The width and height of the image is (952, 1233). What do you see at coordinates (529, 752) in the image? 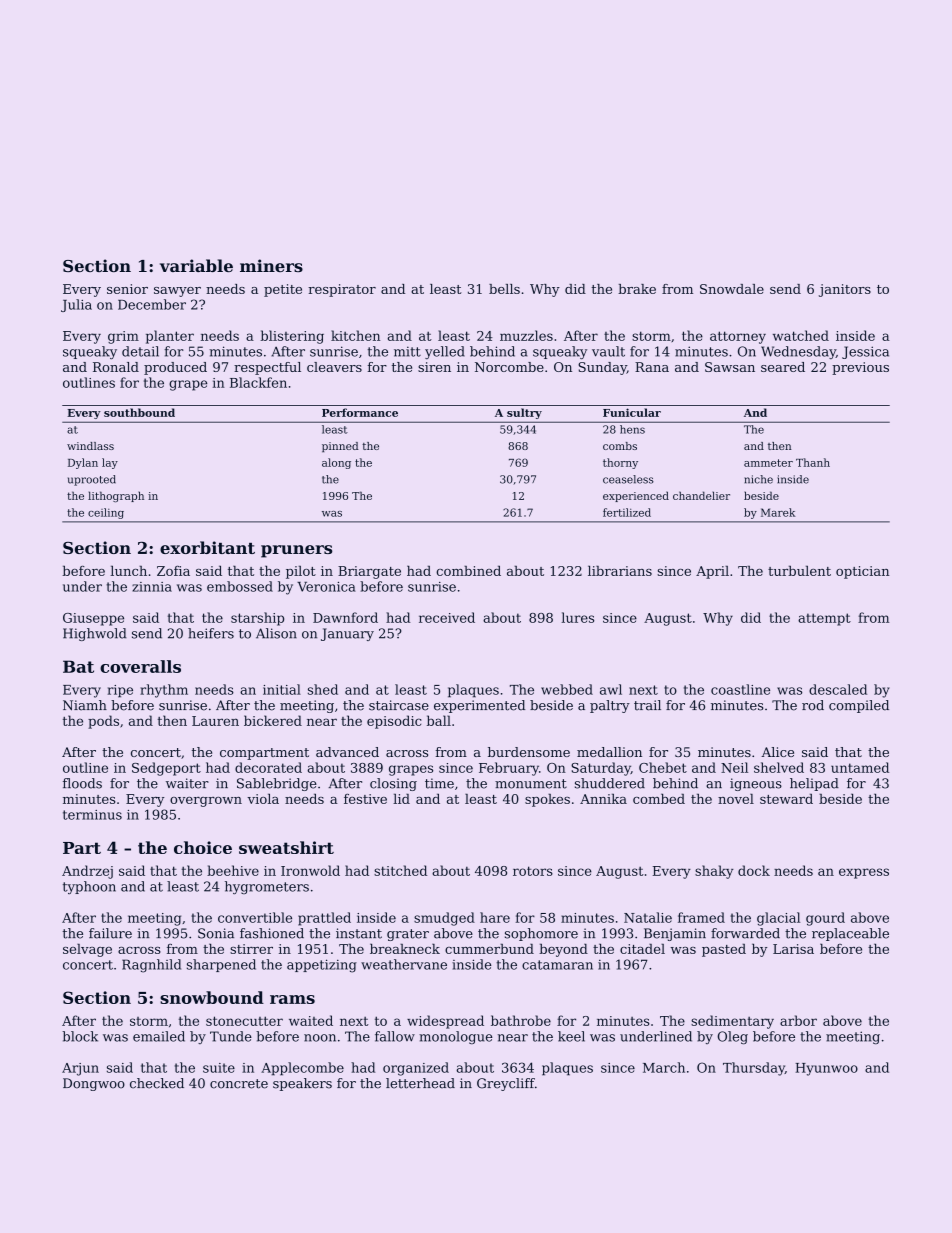
I see `burdensome` at bounding box center [529, 752].
